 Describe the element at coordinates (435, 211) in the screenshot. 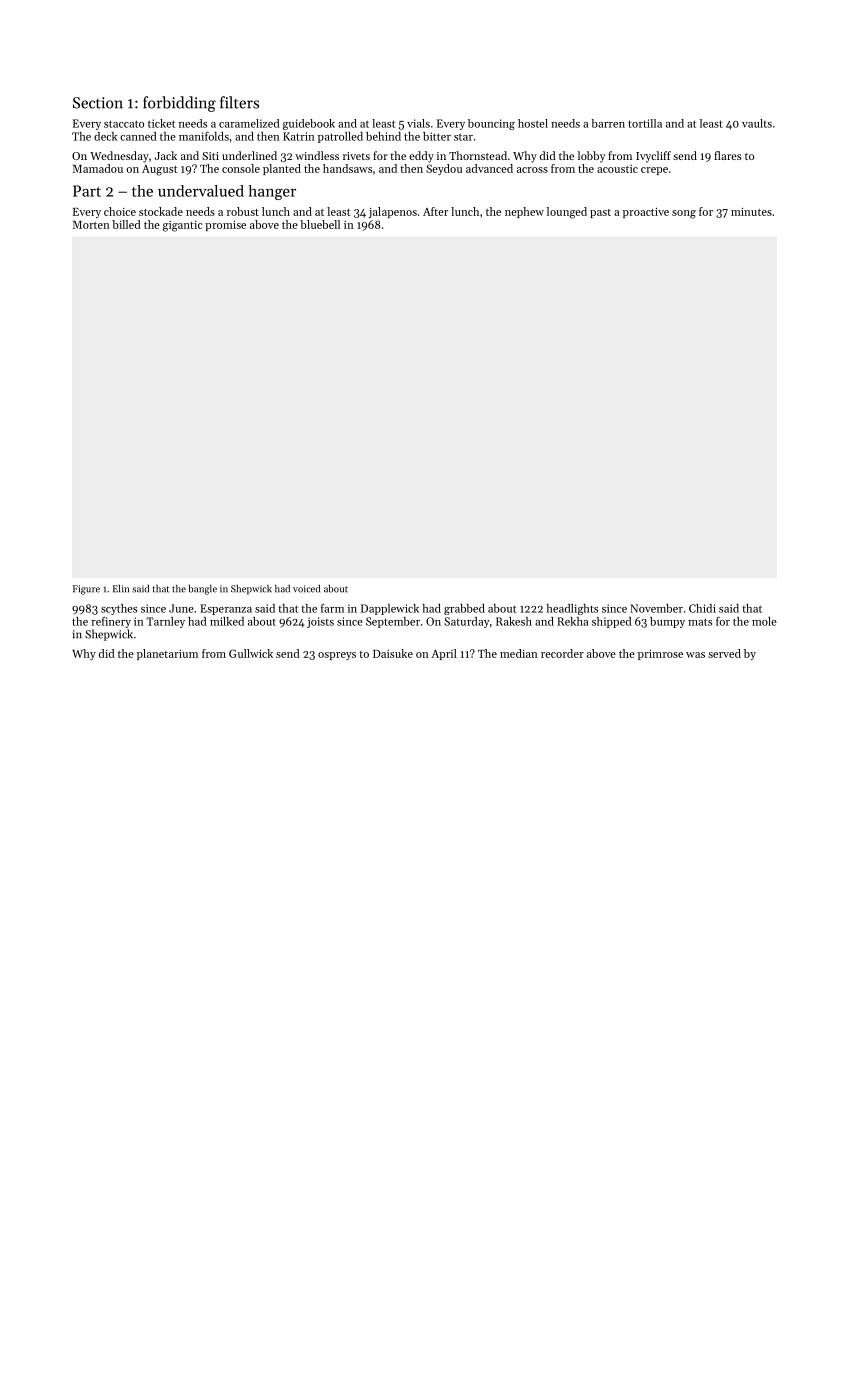

I see `After` at that location.
